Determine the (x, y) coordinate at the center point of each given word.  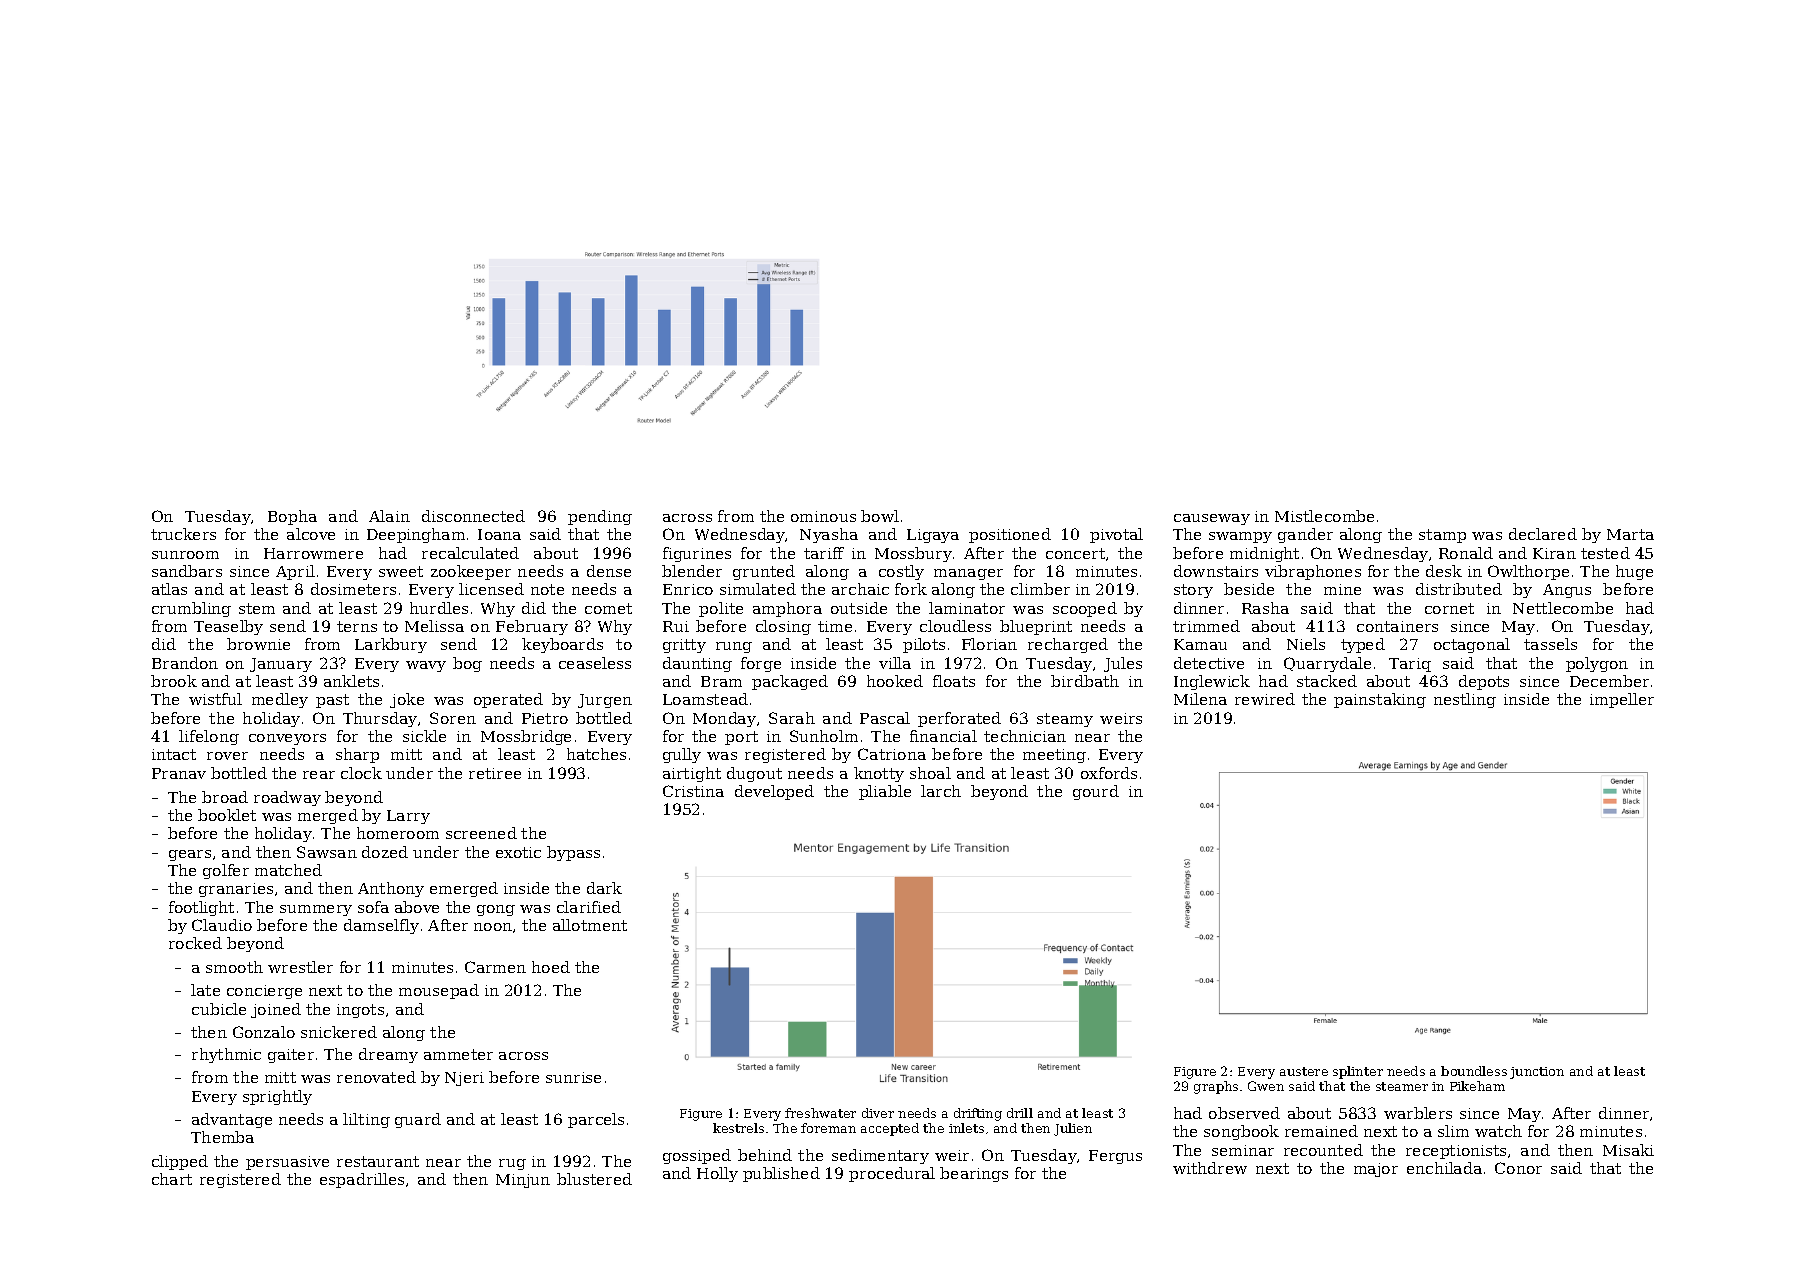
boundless (1474, 1071)
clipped (180, 1162)
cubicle (219, 1009)
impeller (1622, 700)
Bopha (292, 517)
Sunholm (824, 736)
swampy (1240, 537)
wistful (215, 699)
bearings (974, 1174)
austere (1304, 1071)
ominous (823, 516)
